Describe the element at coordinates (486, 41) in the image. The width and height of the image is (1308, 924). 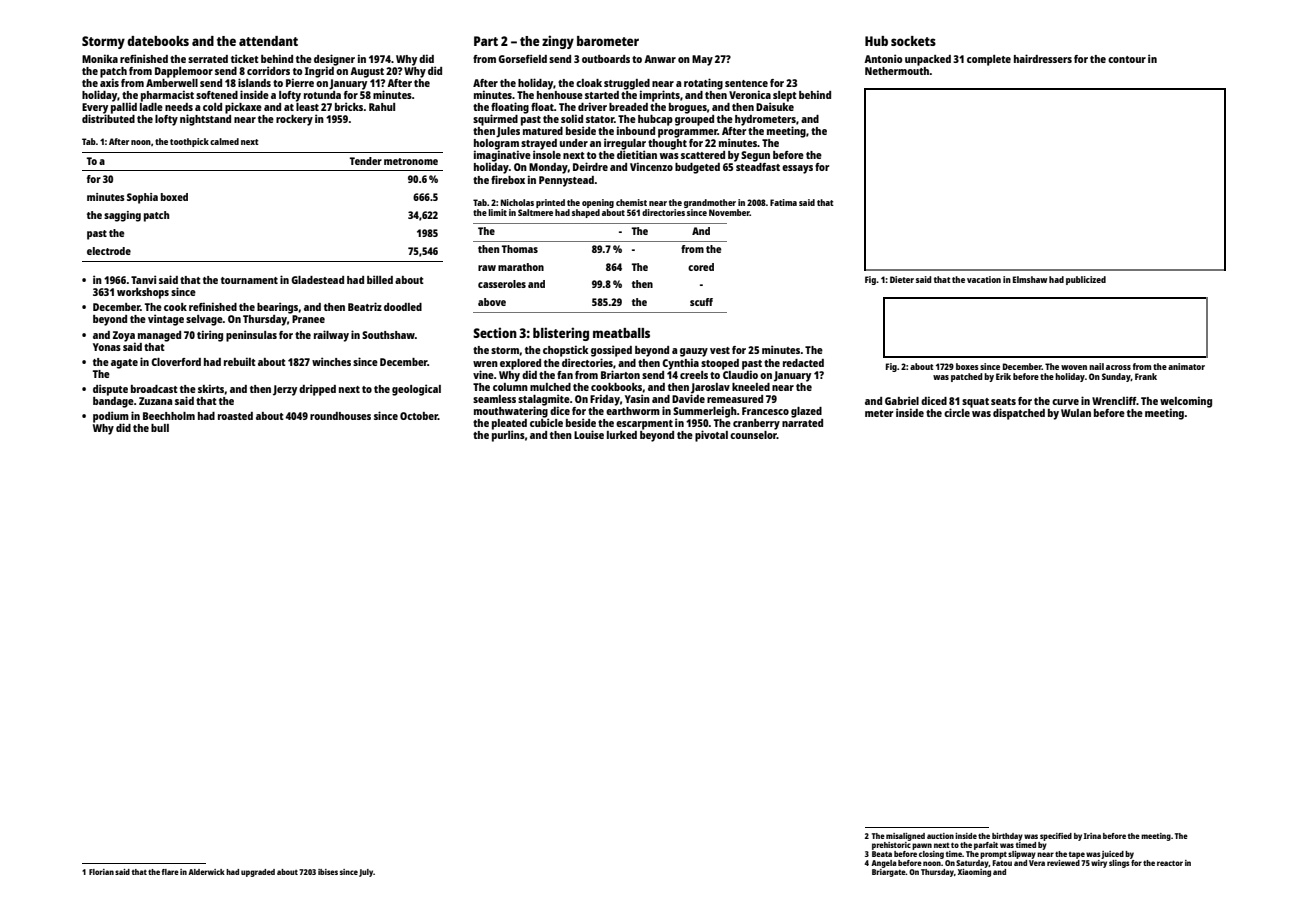
I see `Part` at that location.
